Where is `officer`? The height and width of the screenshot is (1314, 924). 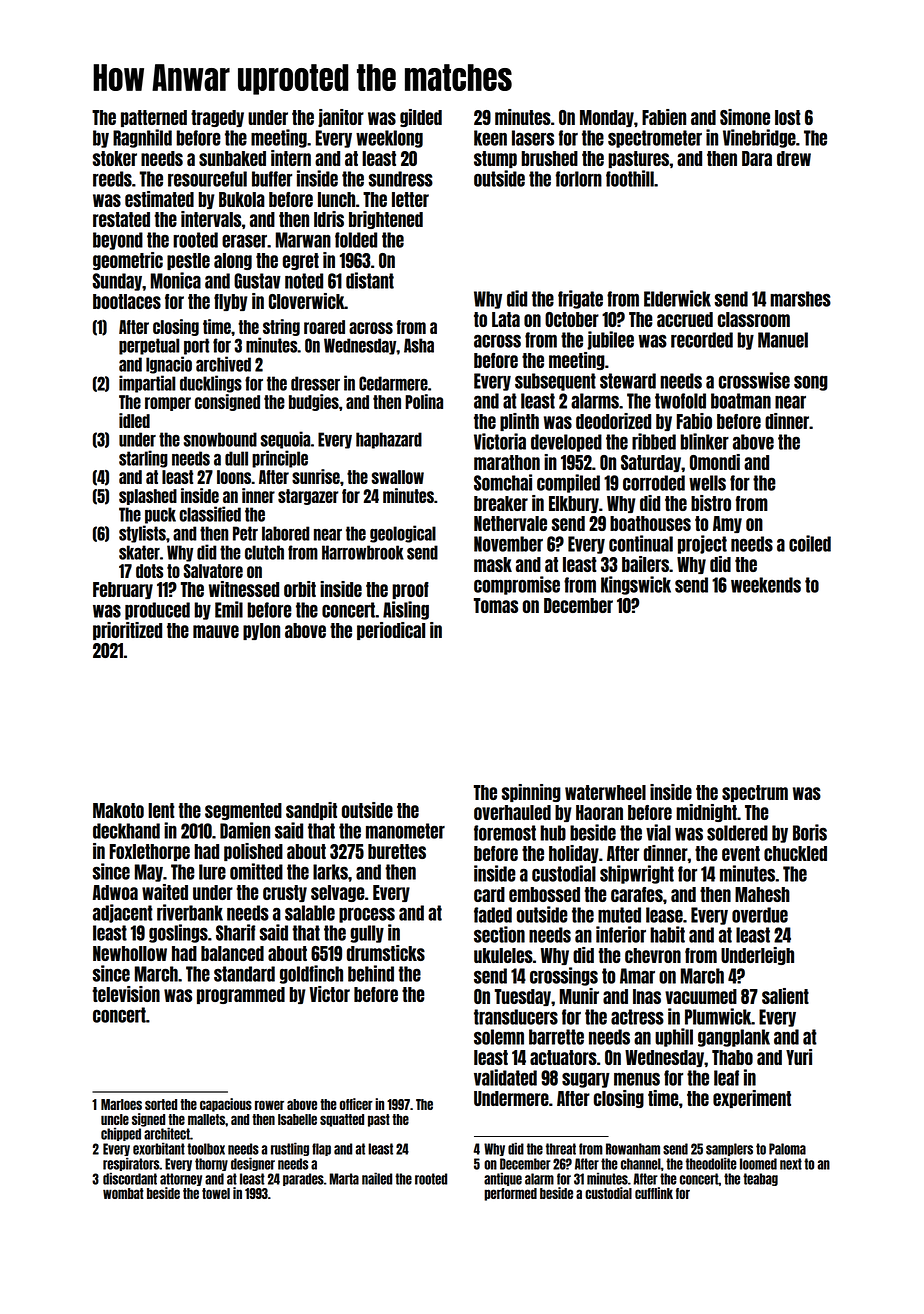
officer is located at coordinates (356, 1104).
